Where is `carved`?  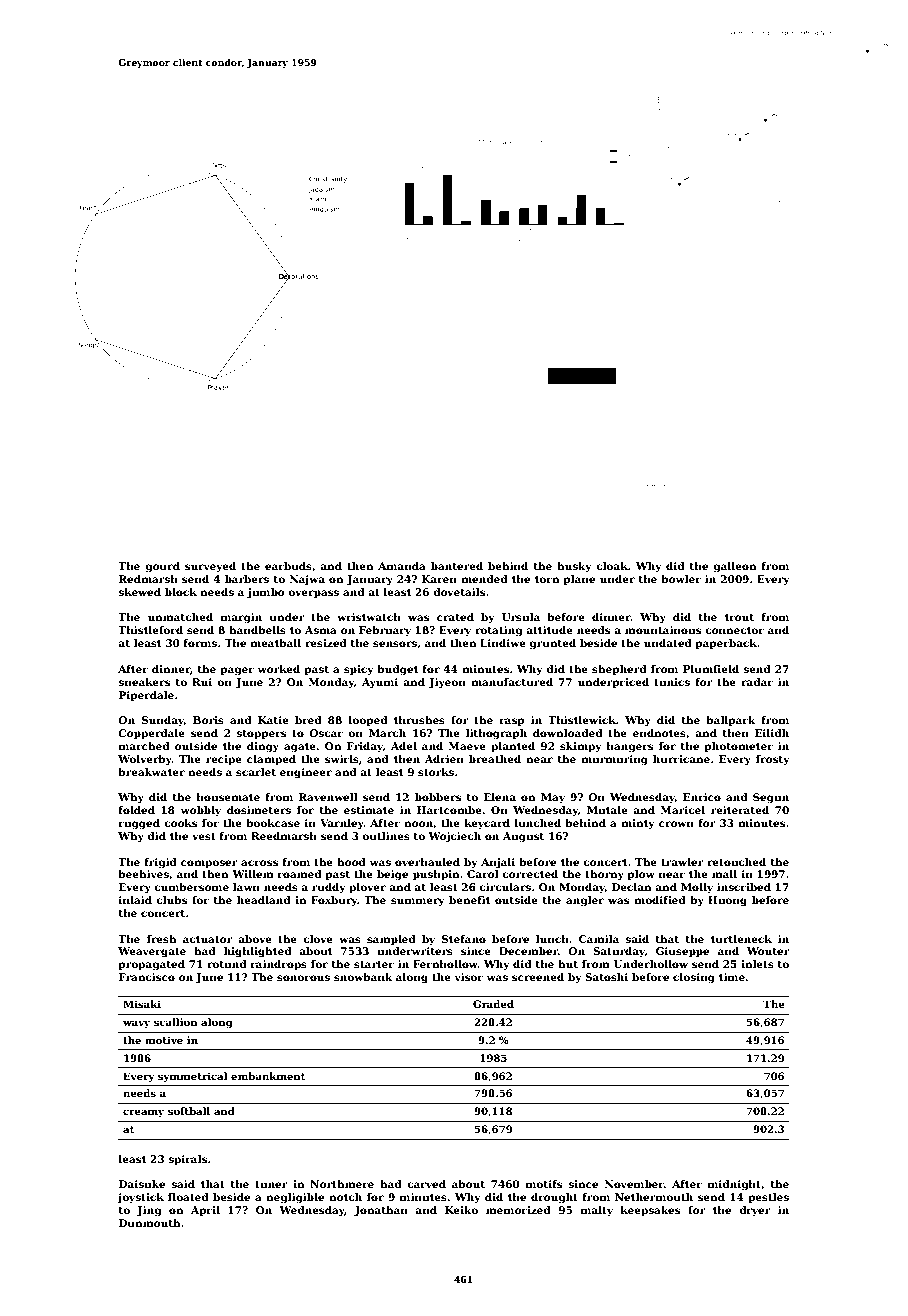
carved is located at coordinates (426, 1184).
